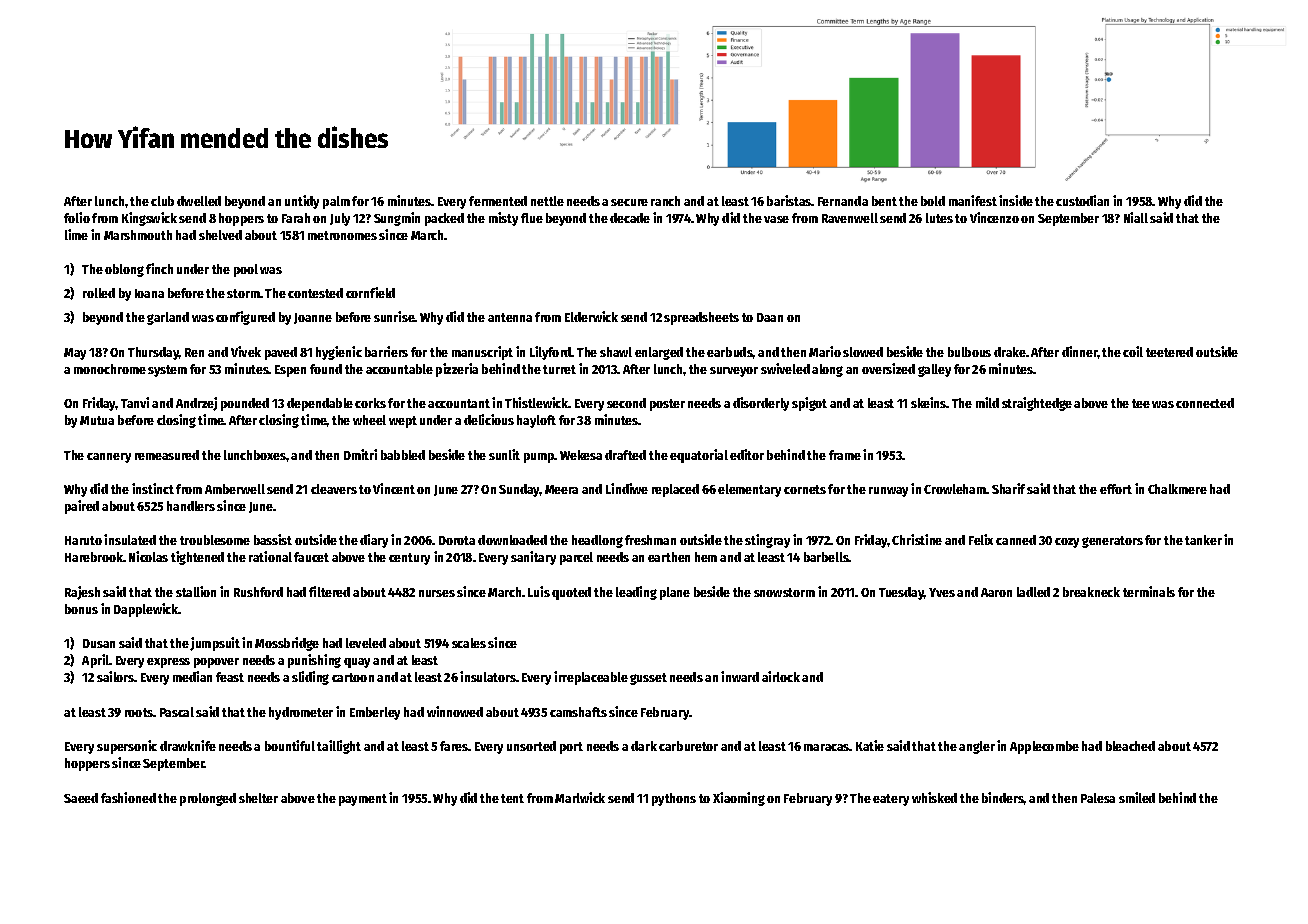 This screenshot has height=924, width=1308. I want to click on hydrometer, so click(301, 713).
